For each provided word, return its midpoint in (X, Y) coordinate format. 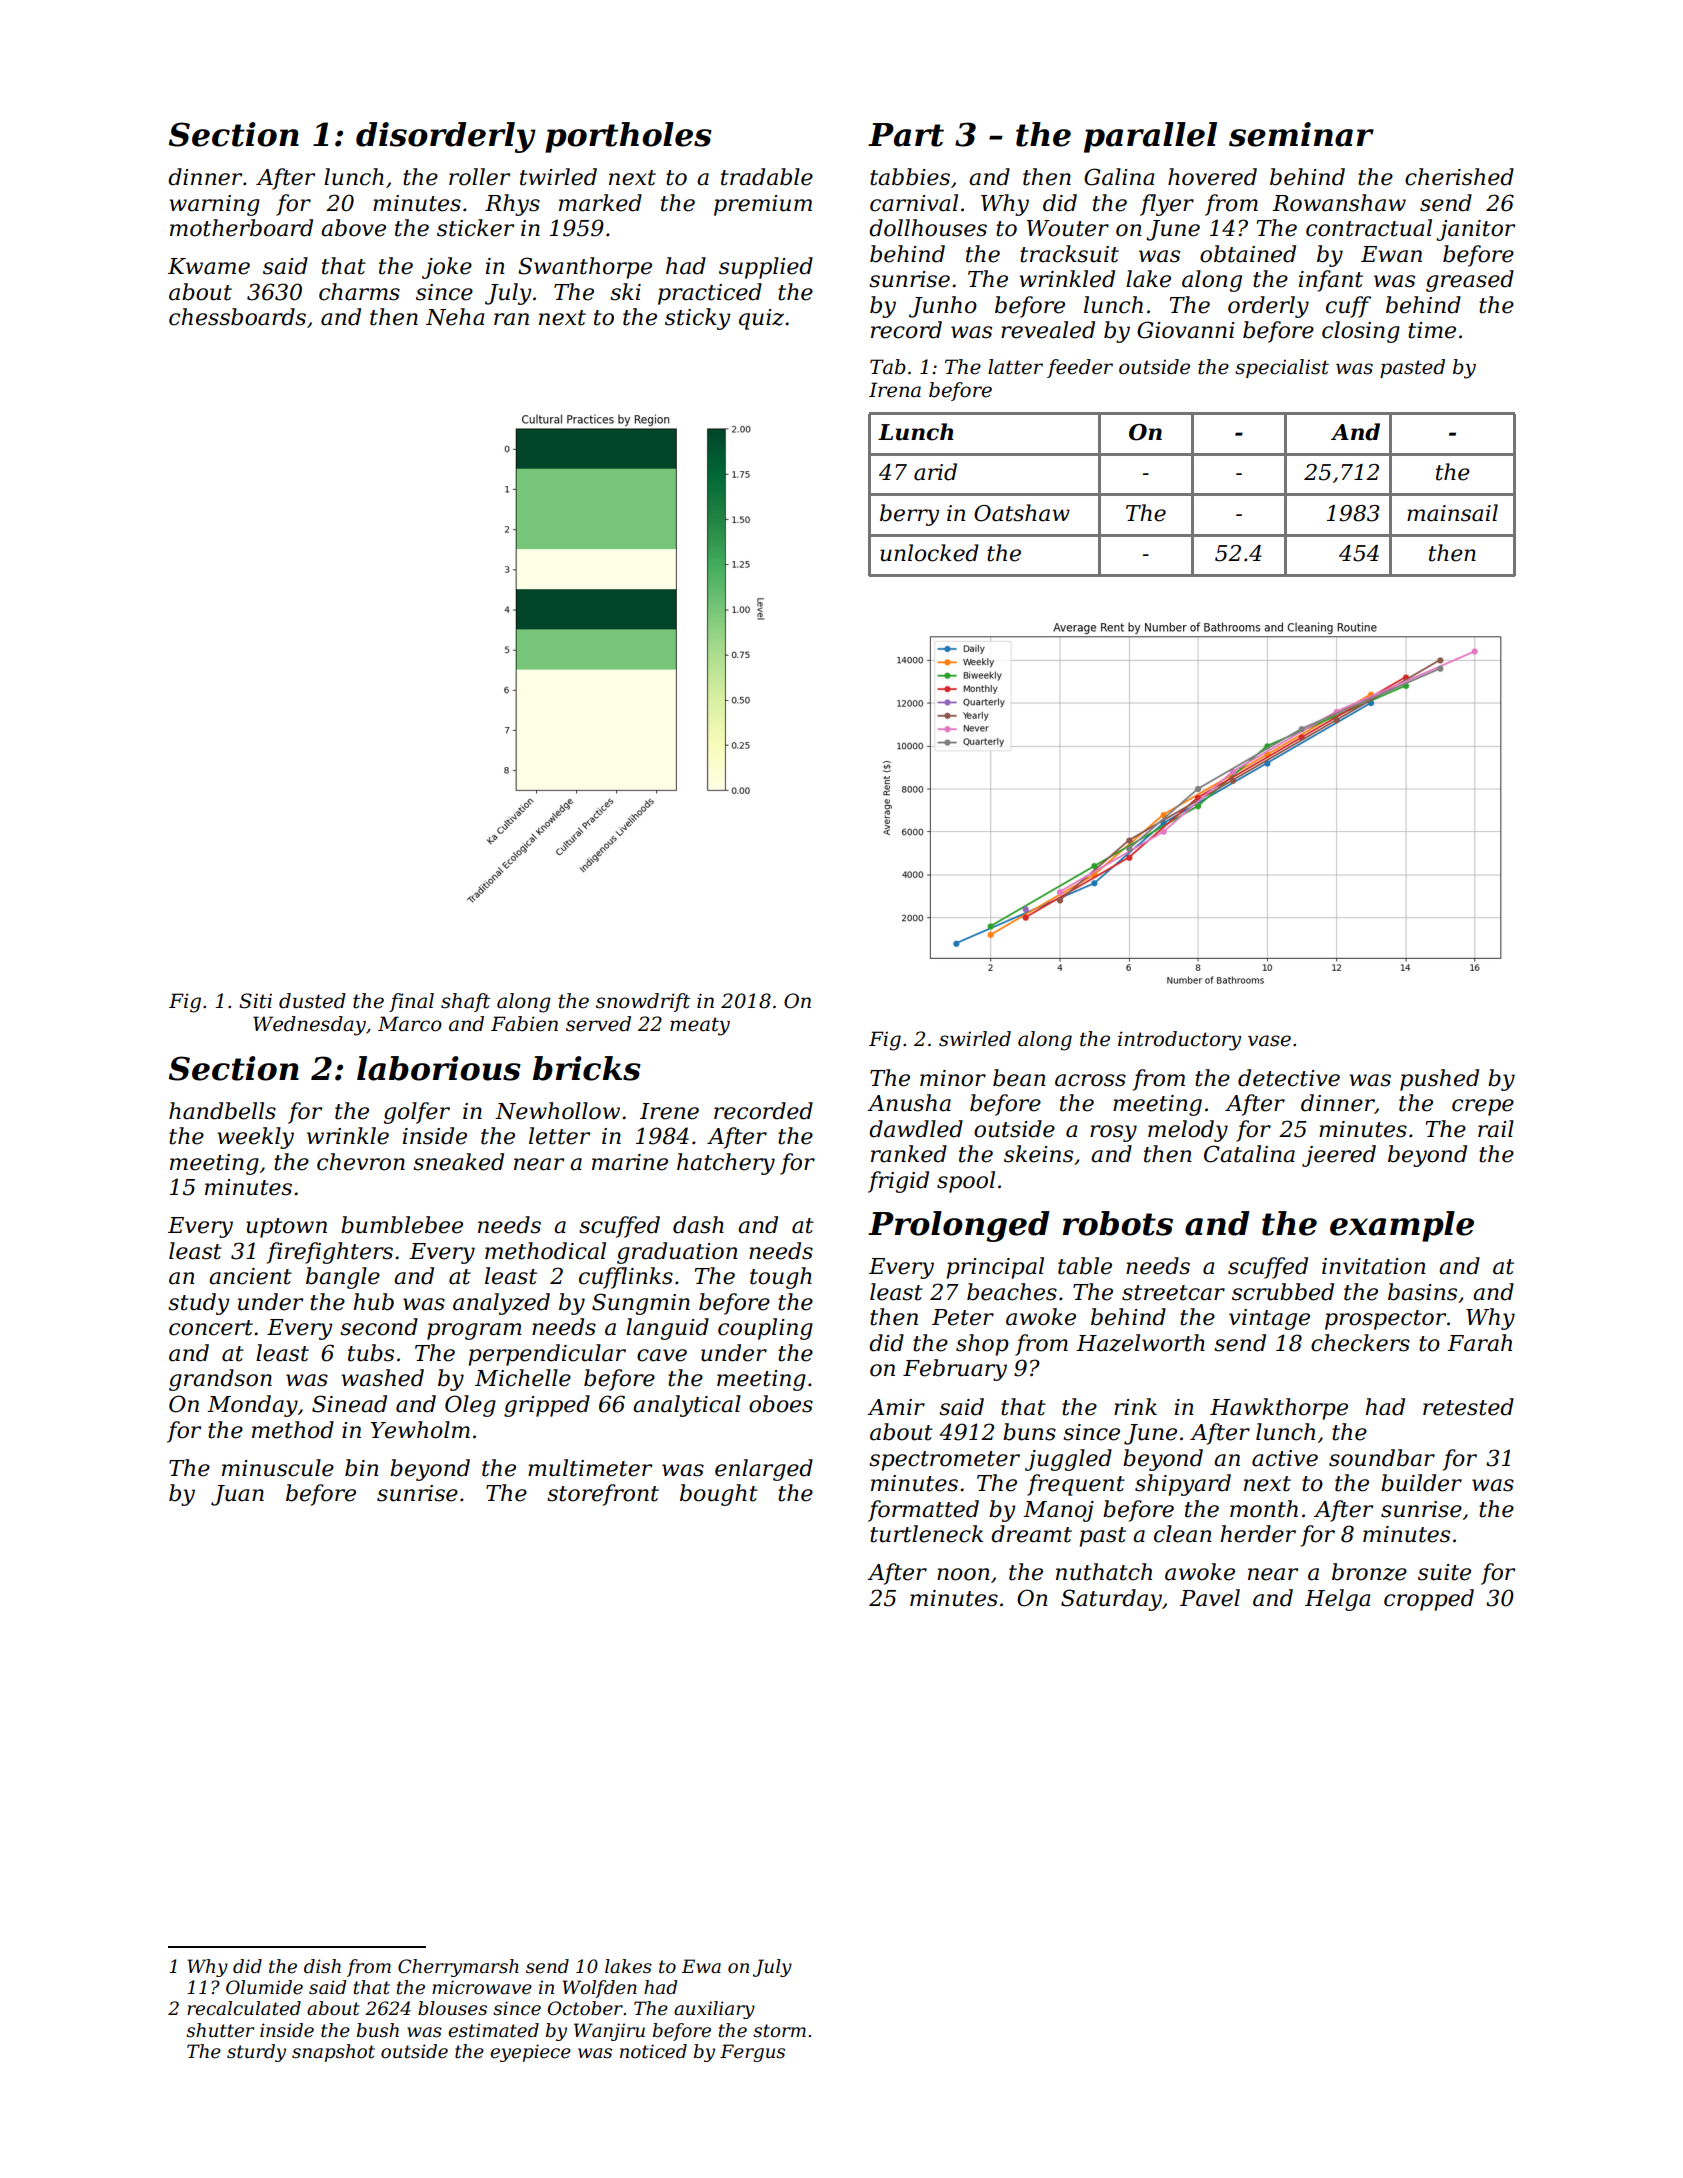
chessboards (237, 317)
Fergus (752, 2053)
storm (779, 2031)
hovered (1212, 177)
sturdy (256, 2053)
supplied (766, 268)
